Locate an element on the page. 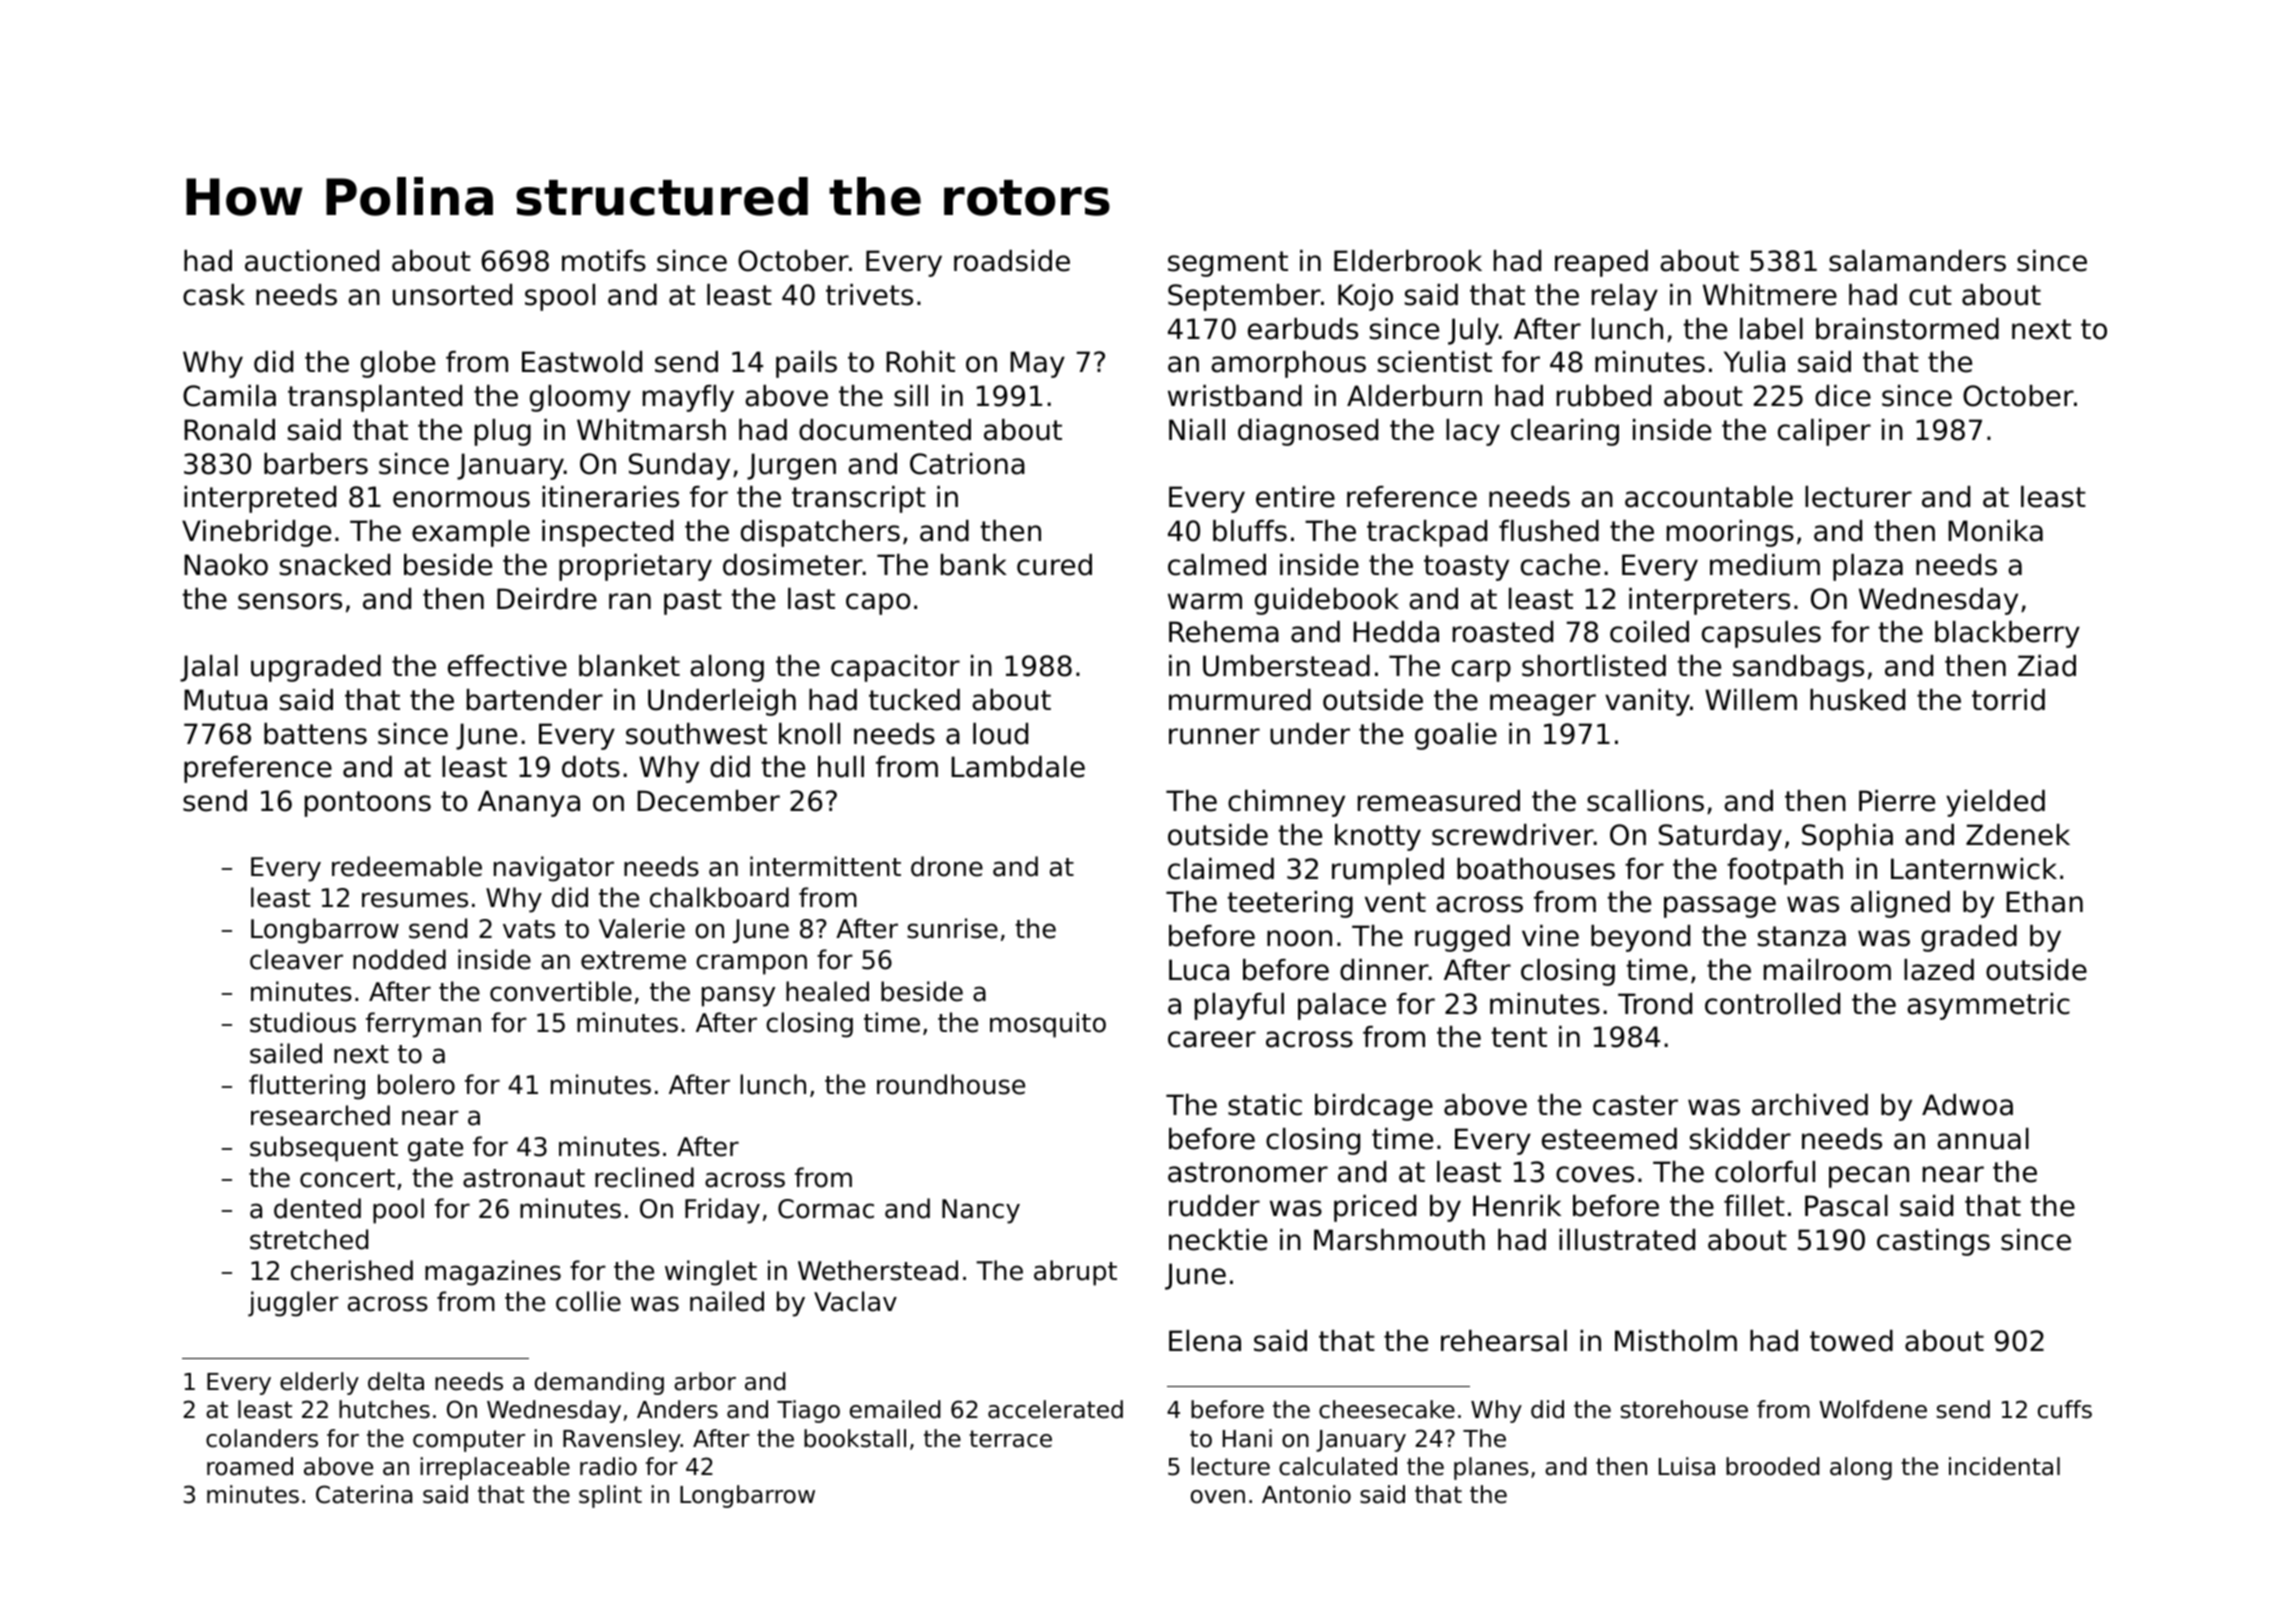  static is located at coordinates (1265, 1105).
